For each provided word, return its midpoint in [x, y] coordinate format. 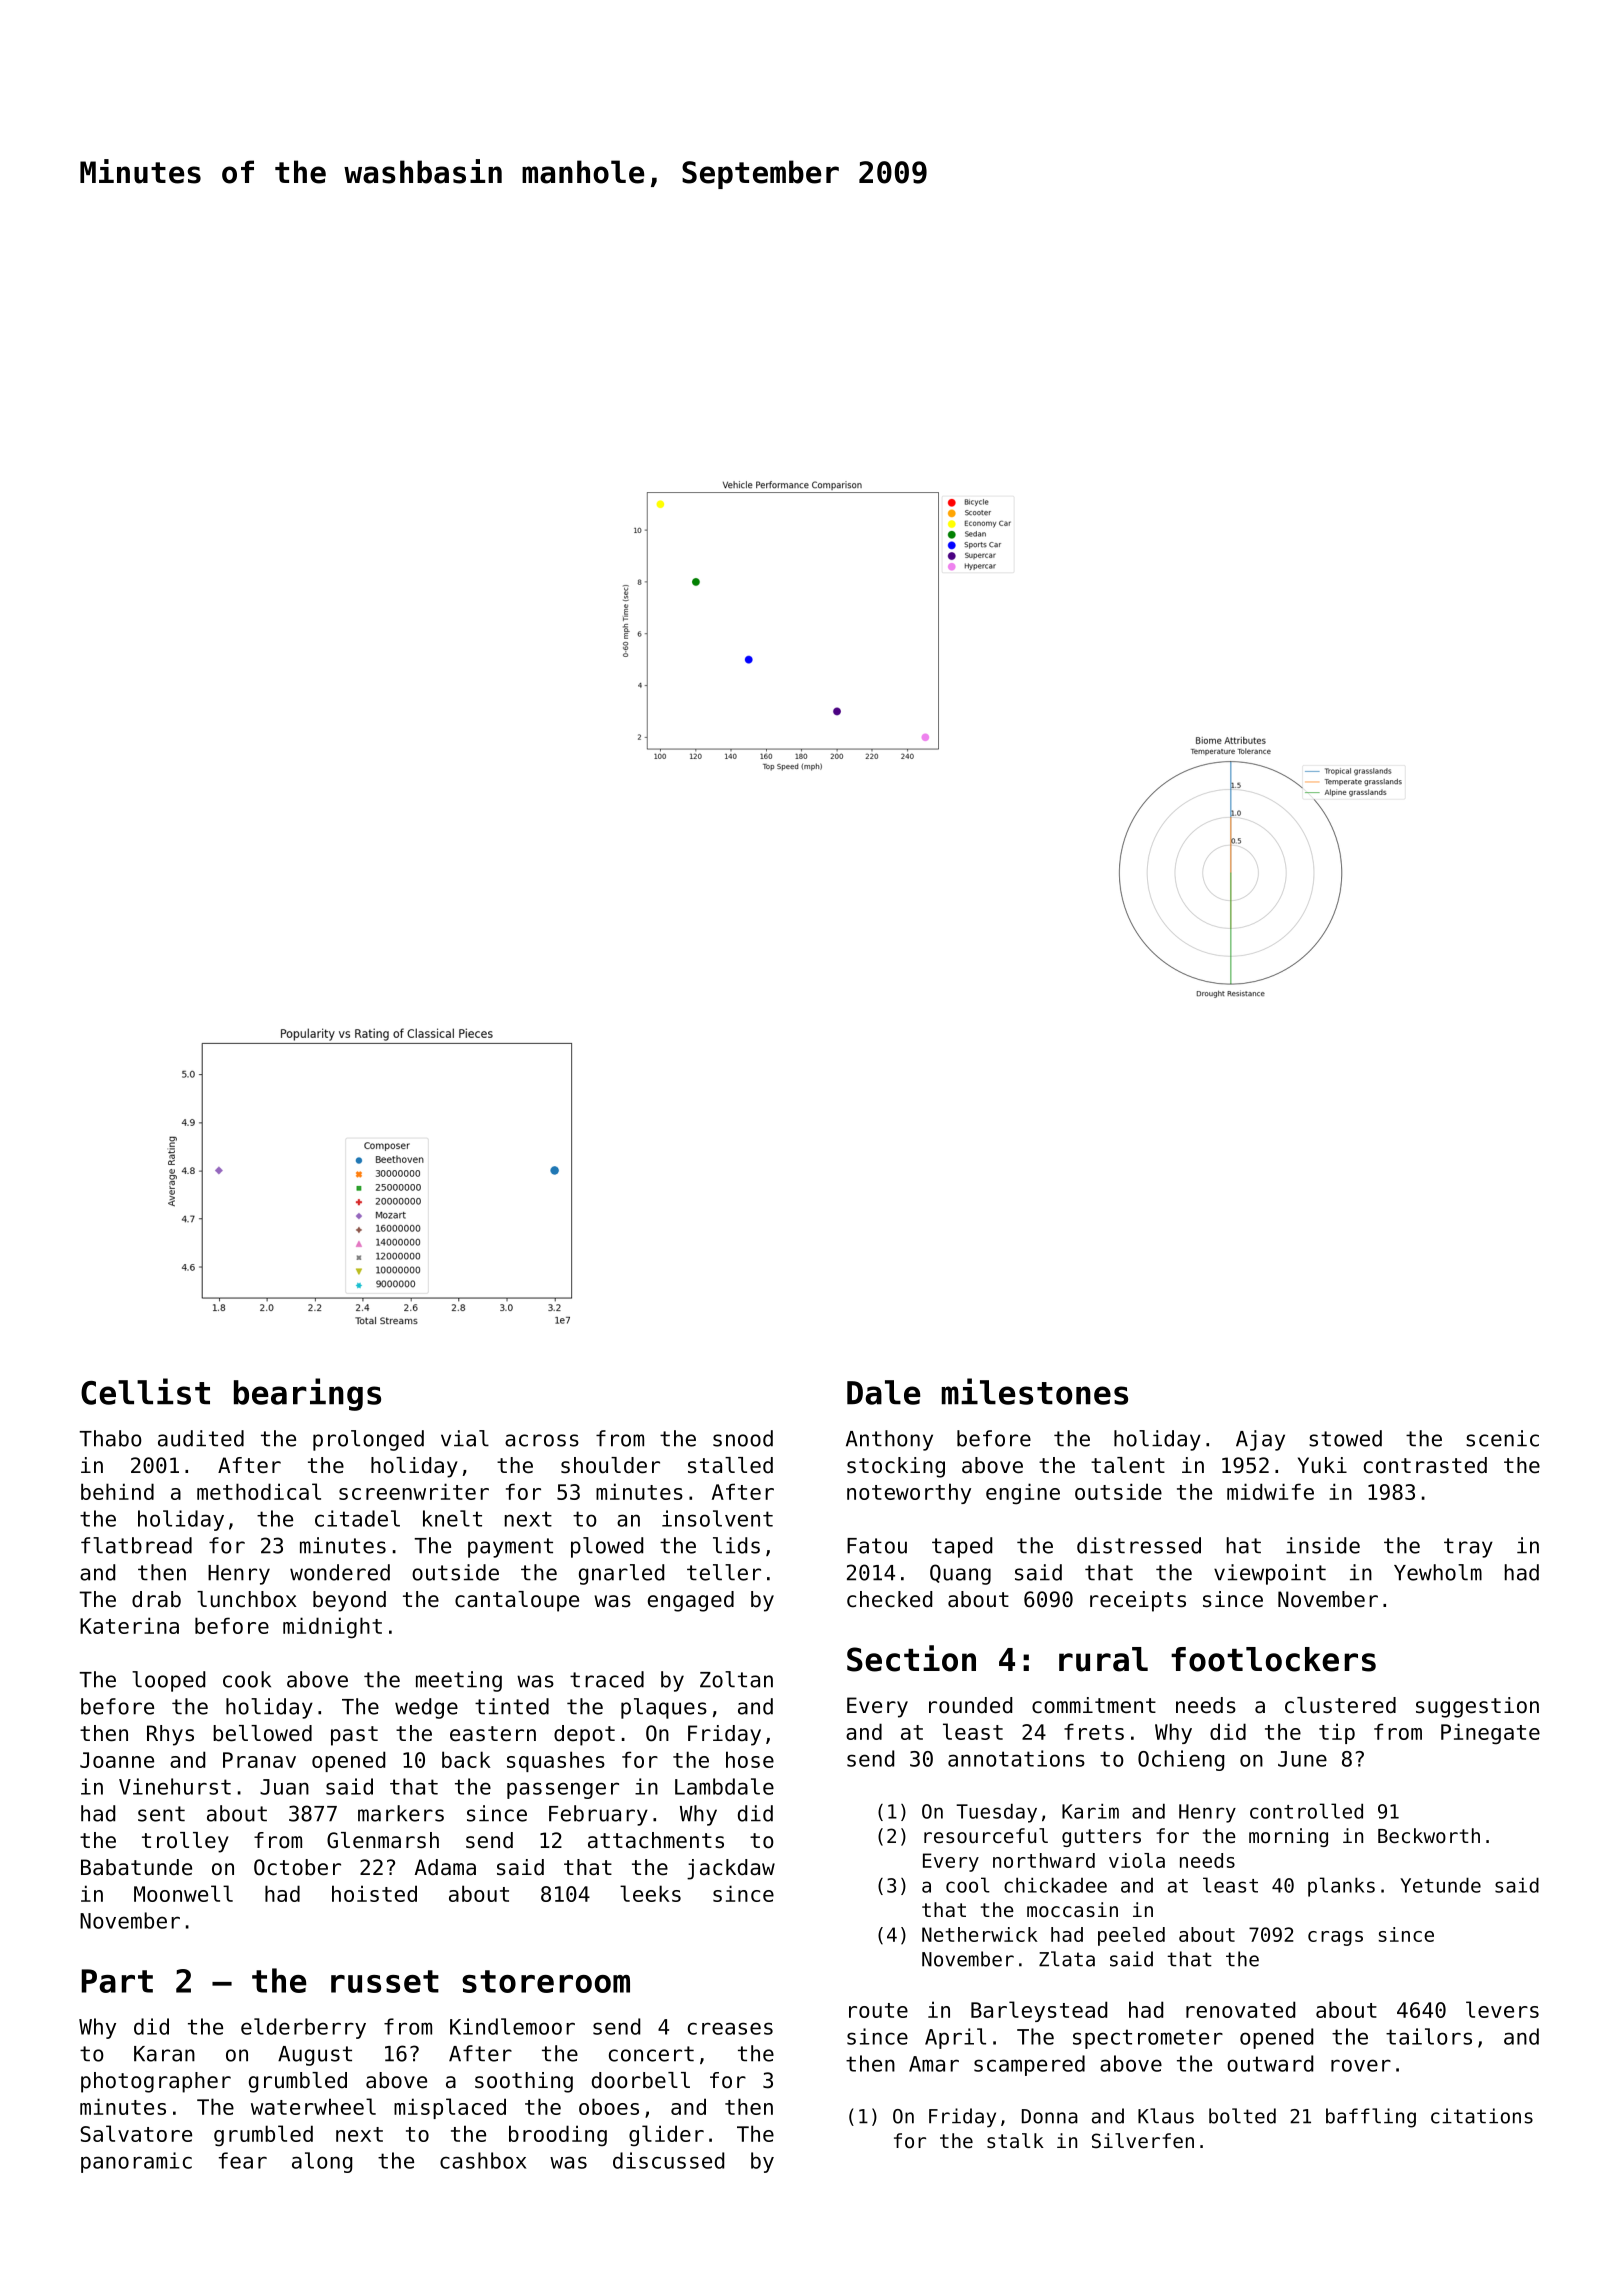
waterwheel [313, 2106]
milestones [1035, 1391]
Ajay [1260, 1440]
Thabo [110, 1438]
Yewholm [1438, 1572]
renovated [1240, 2009]
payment [510, 1548]
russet [385, 1981]
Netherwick [980, 1934]
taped [962, 1547]
